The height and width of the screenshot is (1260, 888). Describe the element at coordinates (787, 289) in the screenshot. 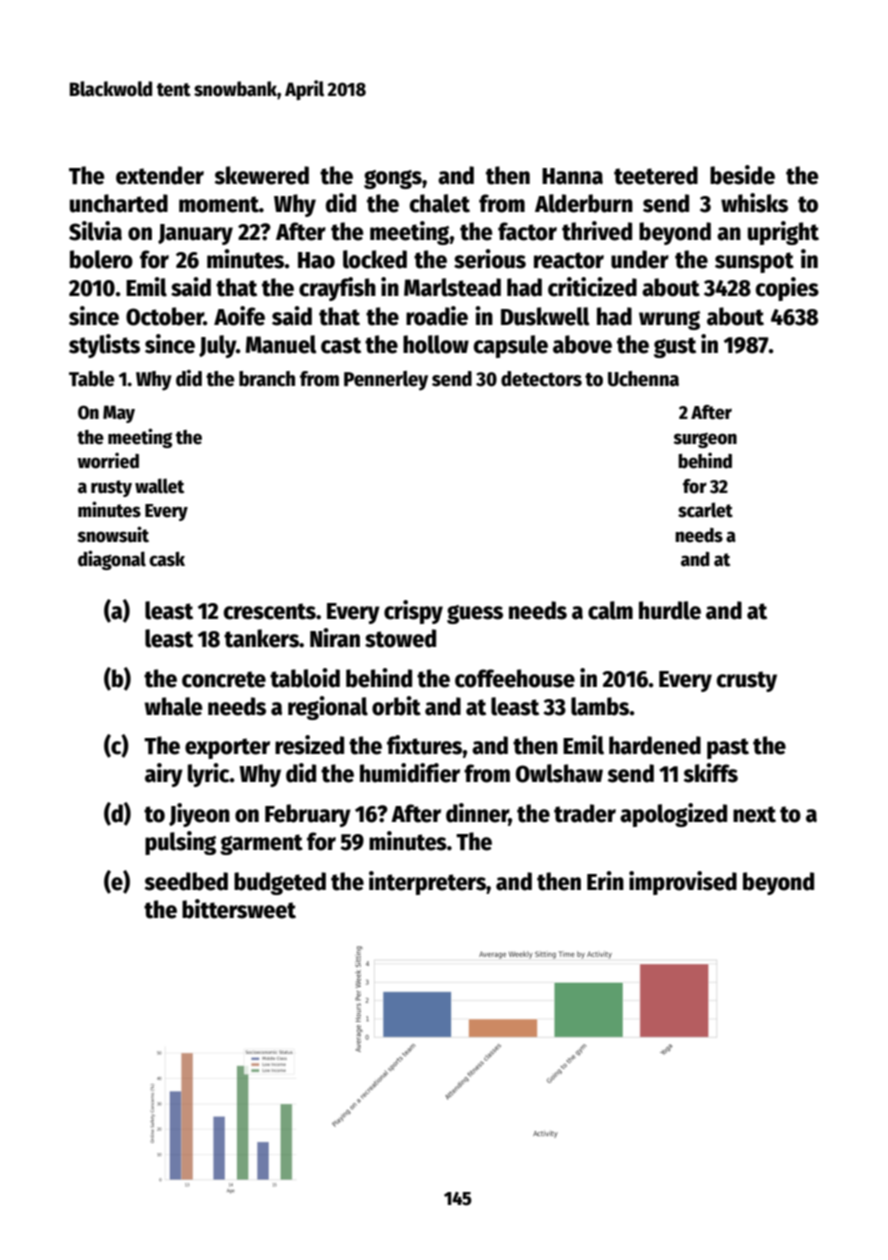

I see `copies` at that location.
